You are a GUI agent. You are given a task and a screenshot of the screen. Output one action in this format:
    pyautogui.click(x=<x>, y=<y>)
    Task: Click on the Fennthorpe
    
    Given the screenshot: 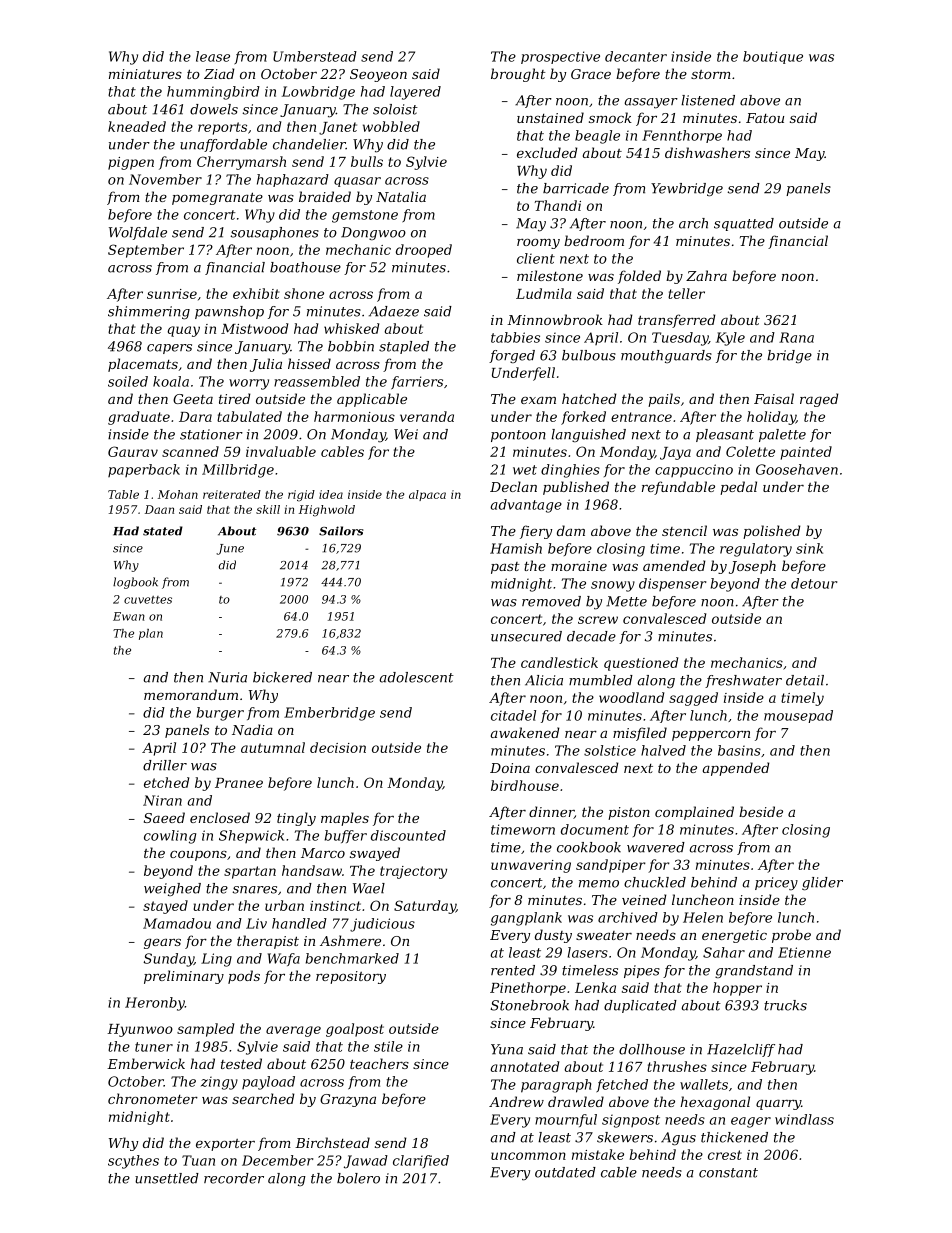 What is the action you would take?
    pyautogui.click(x=682, y=136)
